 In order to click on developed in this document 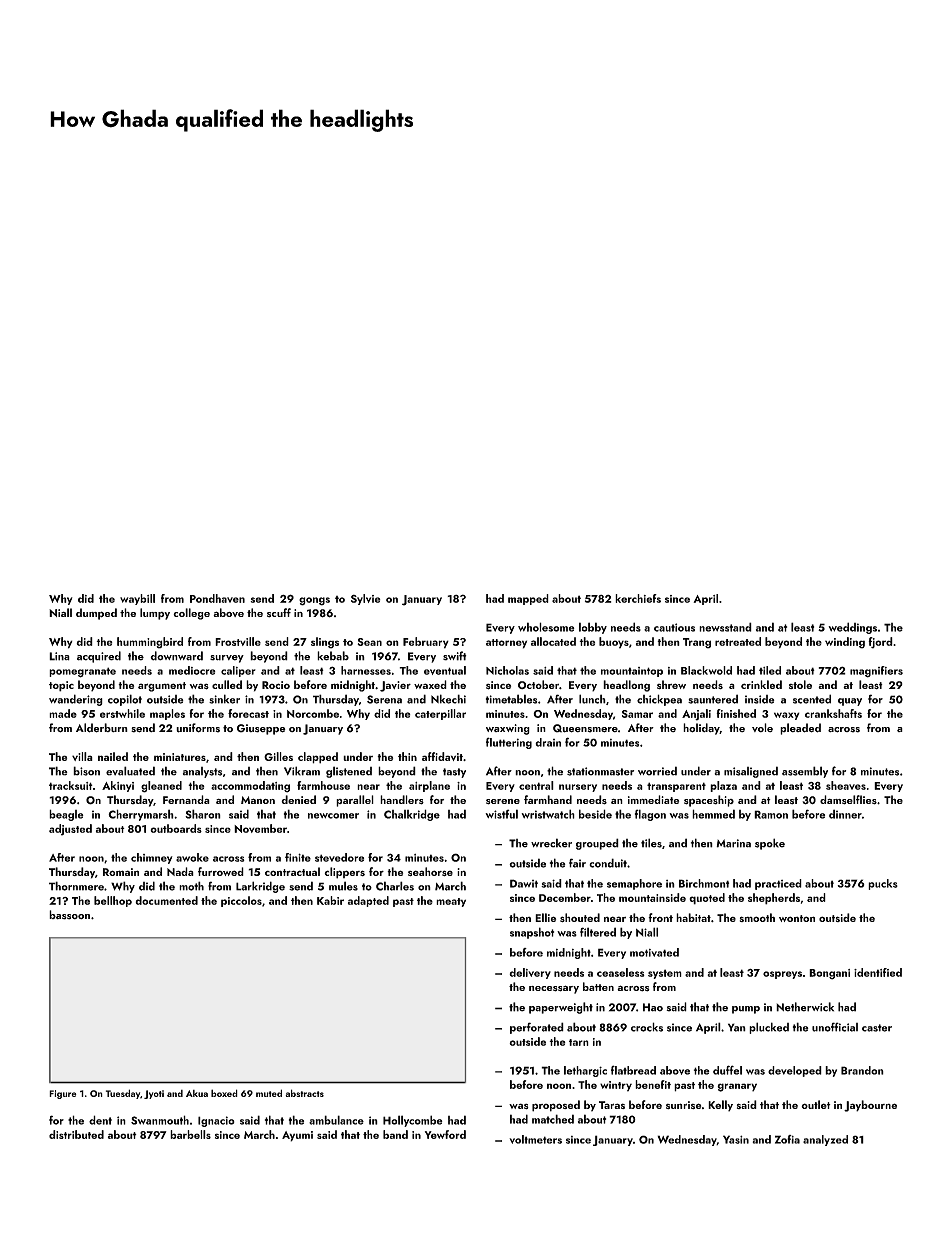, I will do `click(795, 1071)`.
